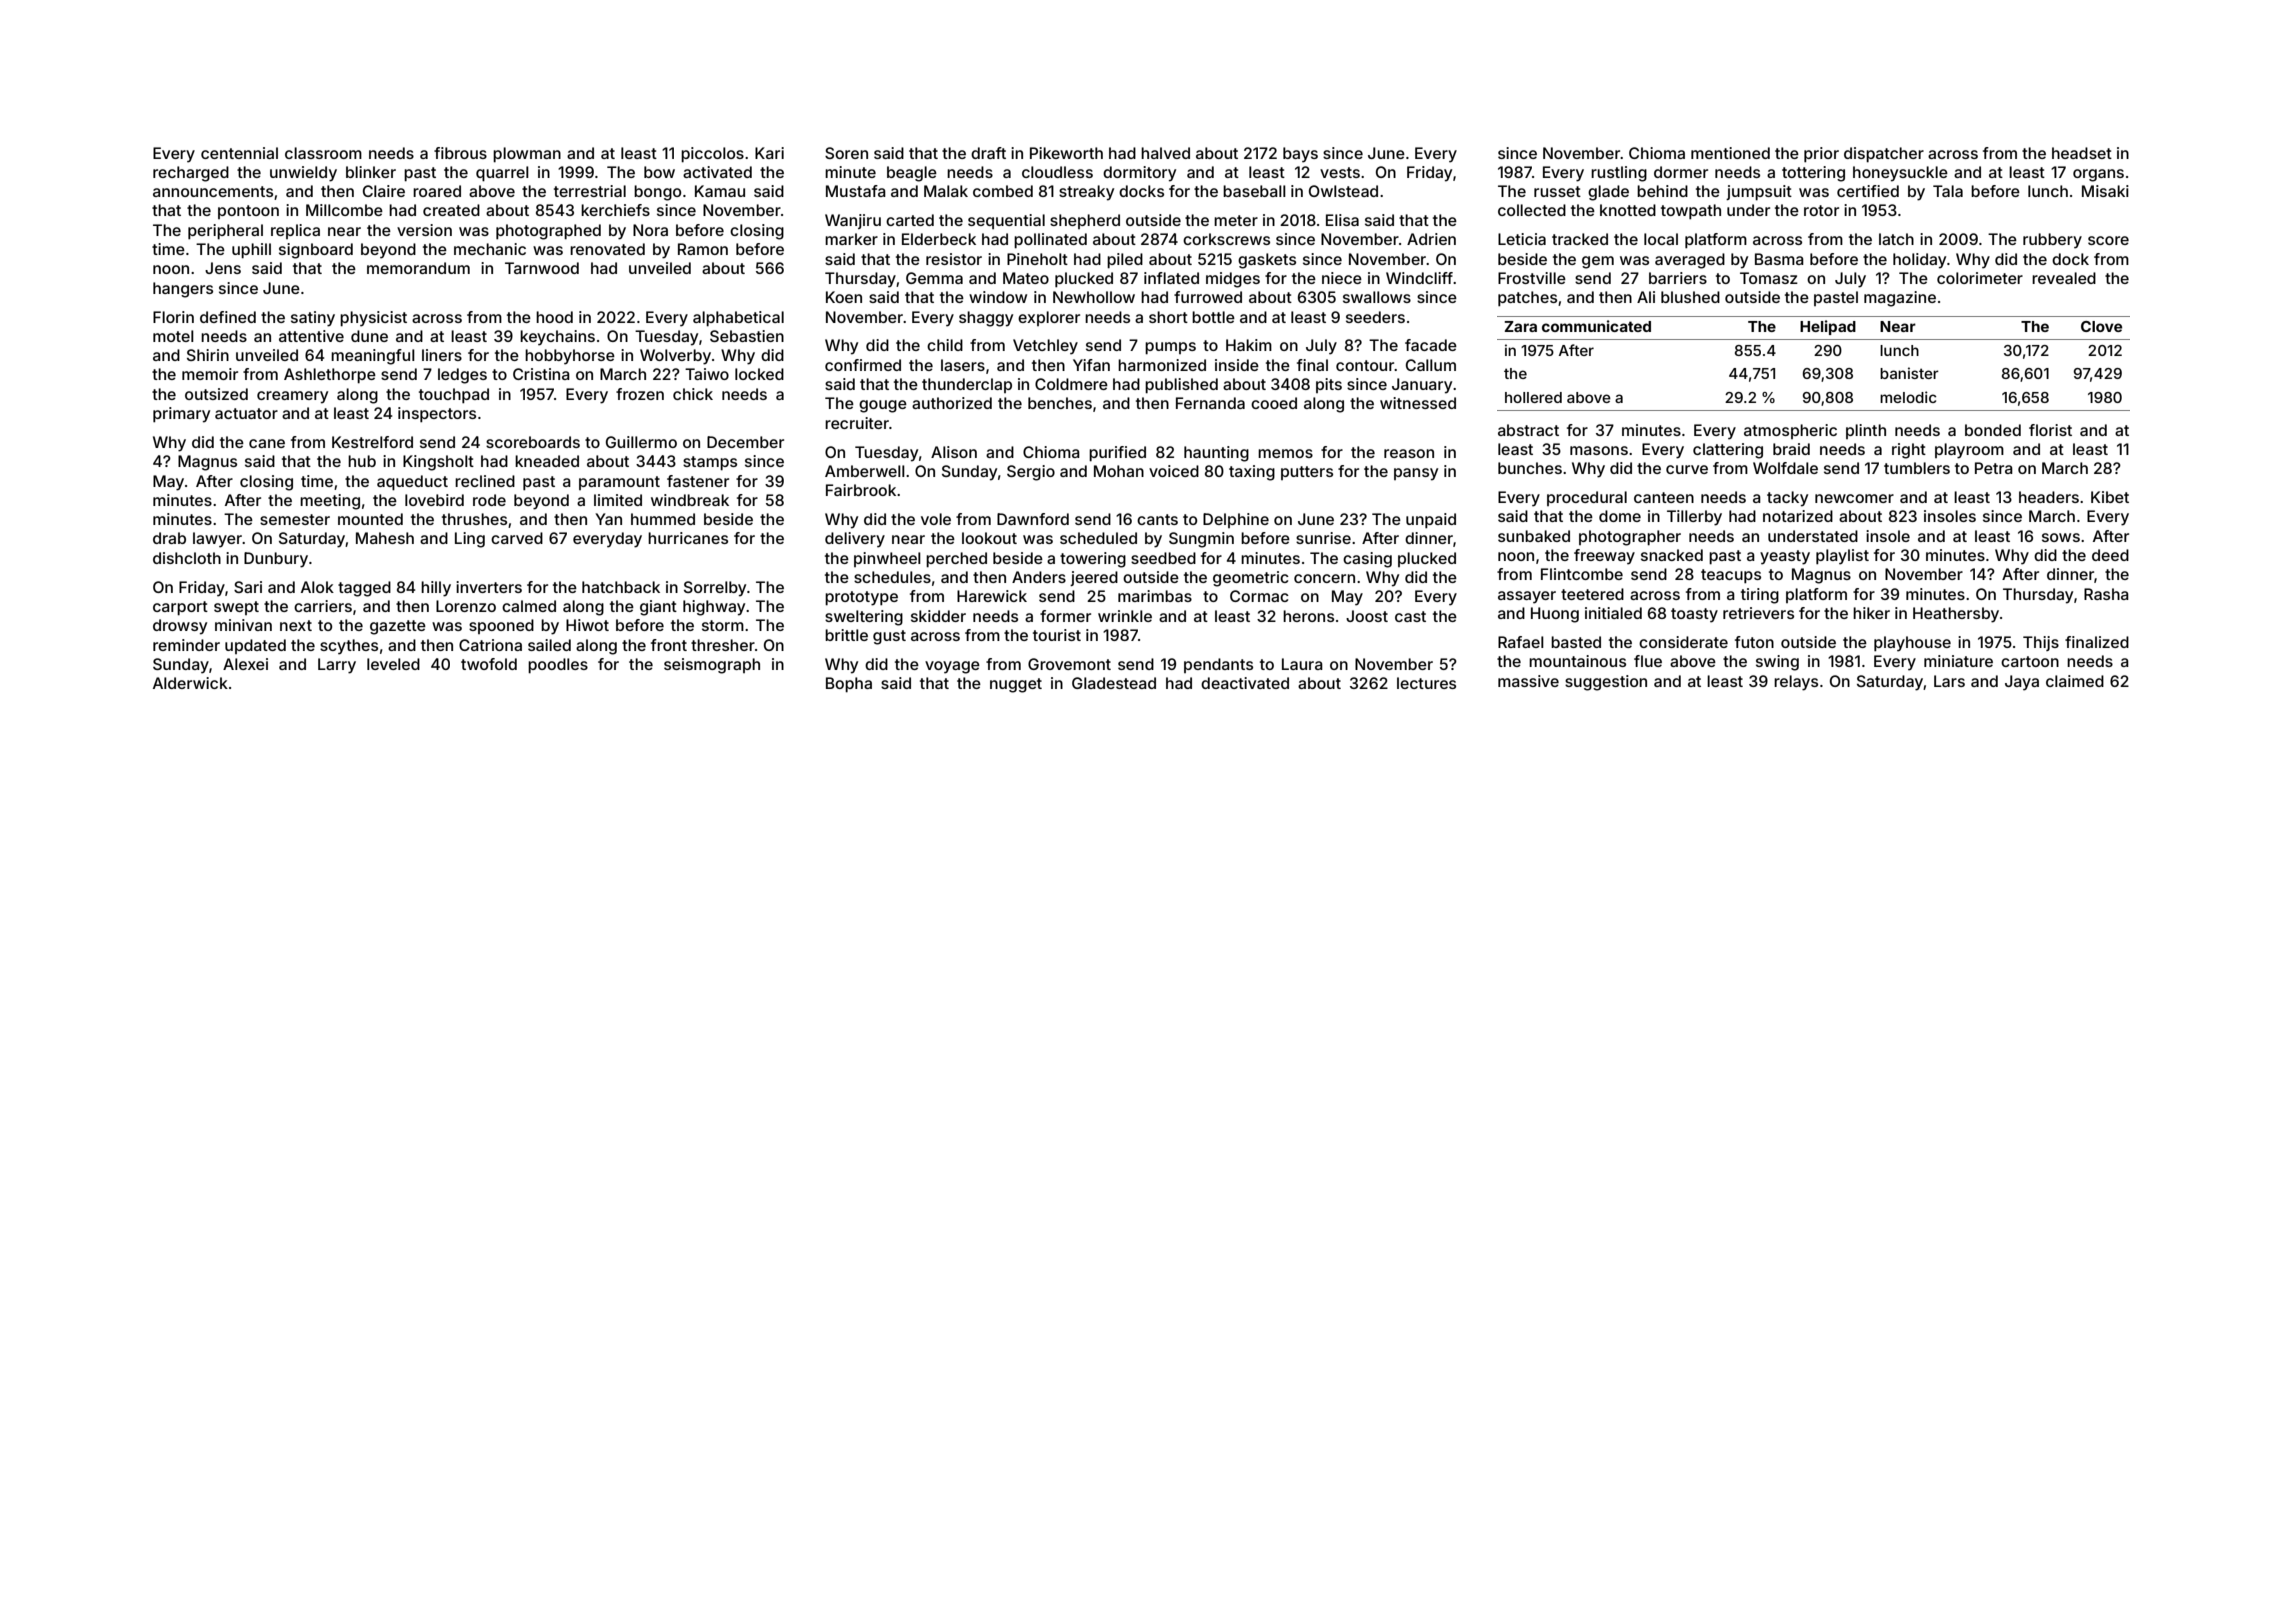  Describe the element at coordinates (1604, 557) in the document. I see `freeway` at that location.
